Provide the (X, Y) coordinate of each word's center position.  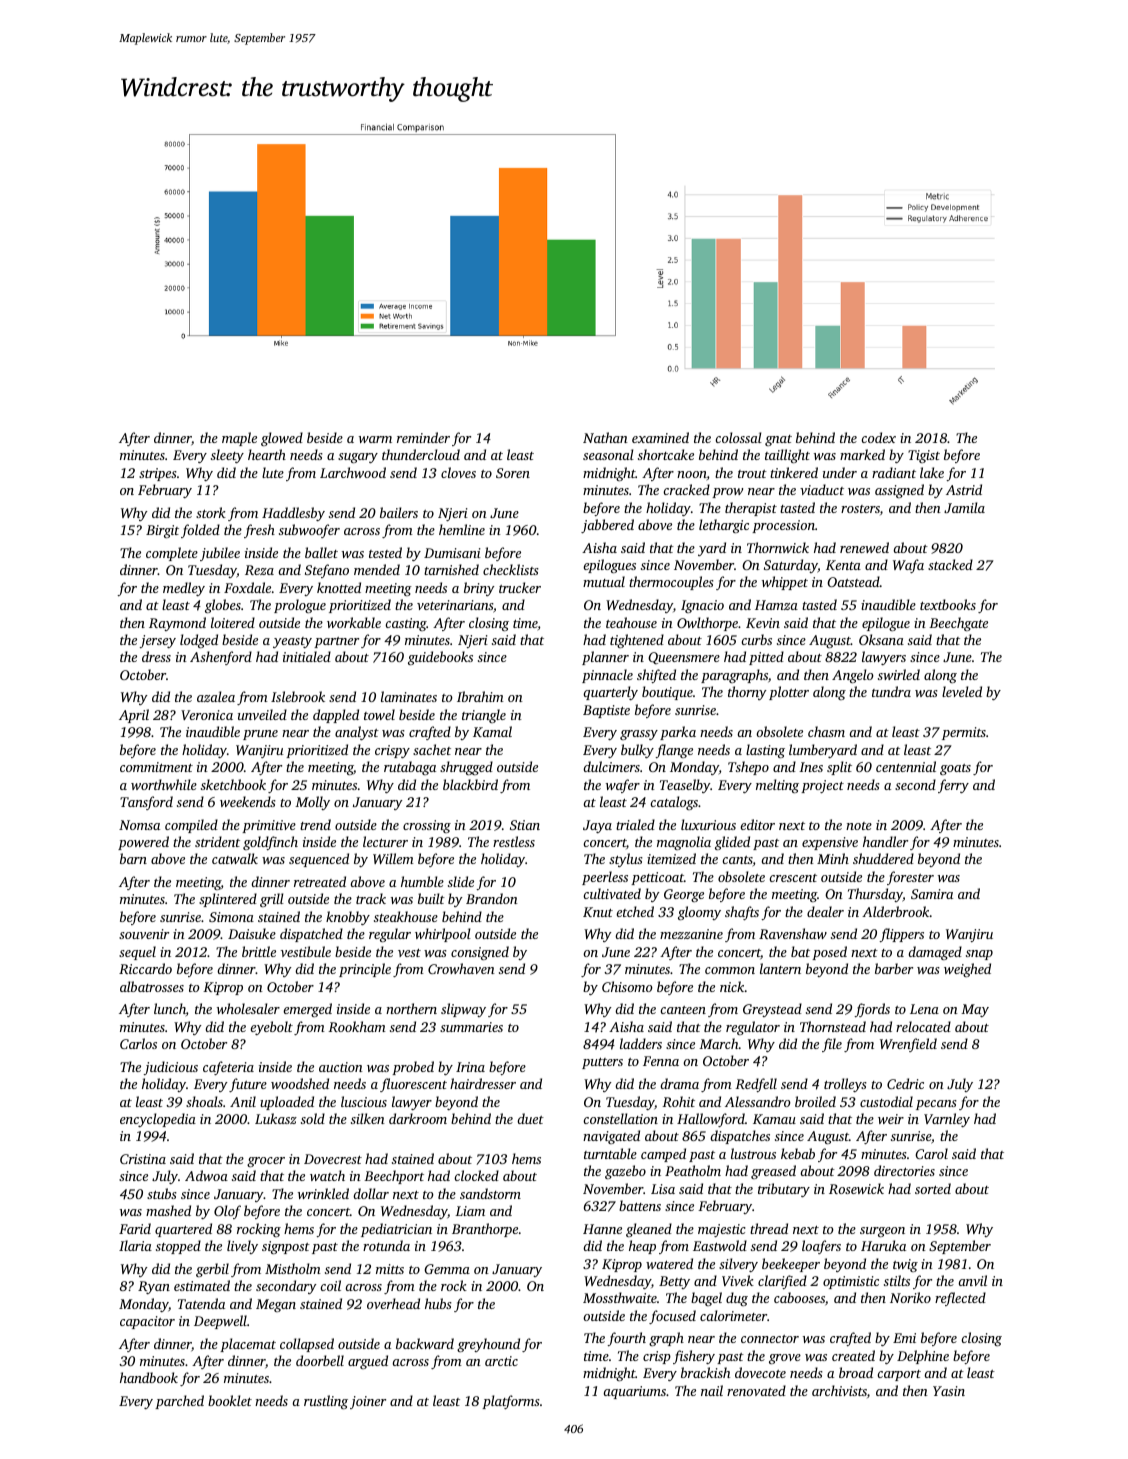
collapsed (307, 1345)
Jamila (964, 507)
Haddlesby (293, 514)
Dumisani (452, 553)
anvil (973, 1280)
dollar (371, 1193)
